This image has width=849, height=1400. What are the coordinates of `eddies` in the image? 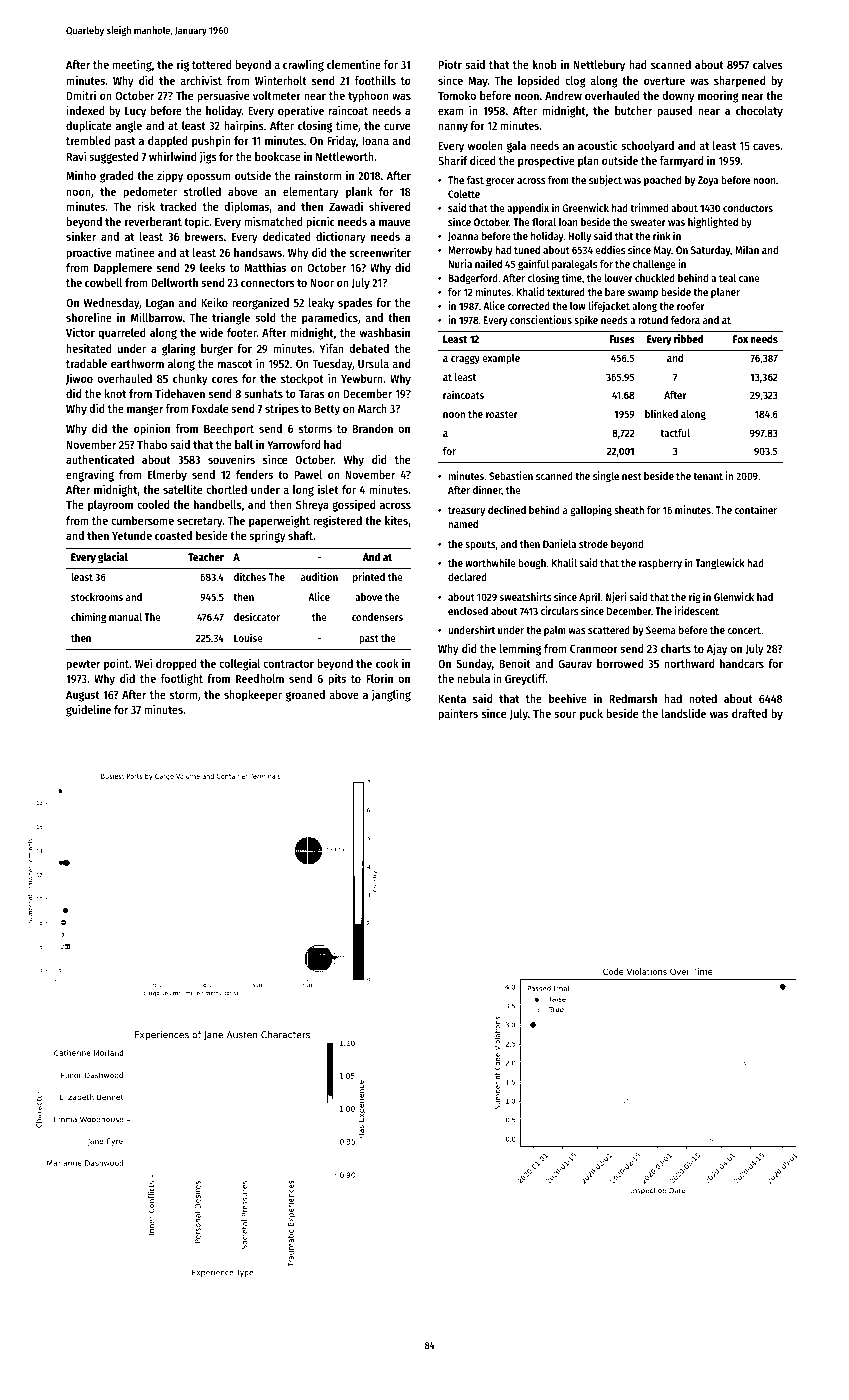 It's located at (610, 249).
